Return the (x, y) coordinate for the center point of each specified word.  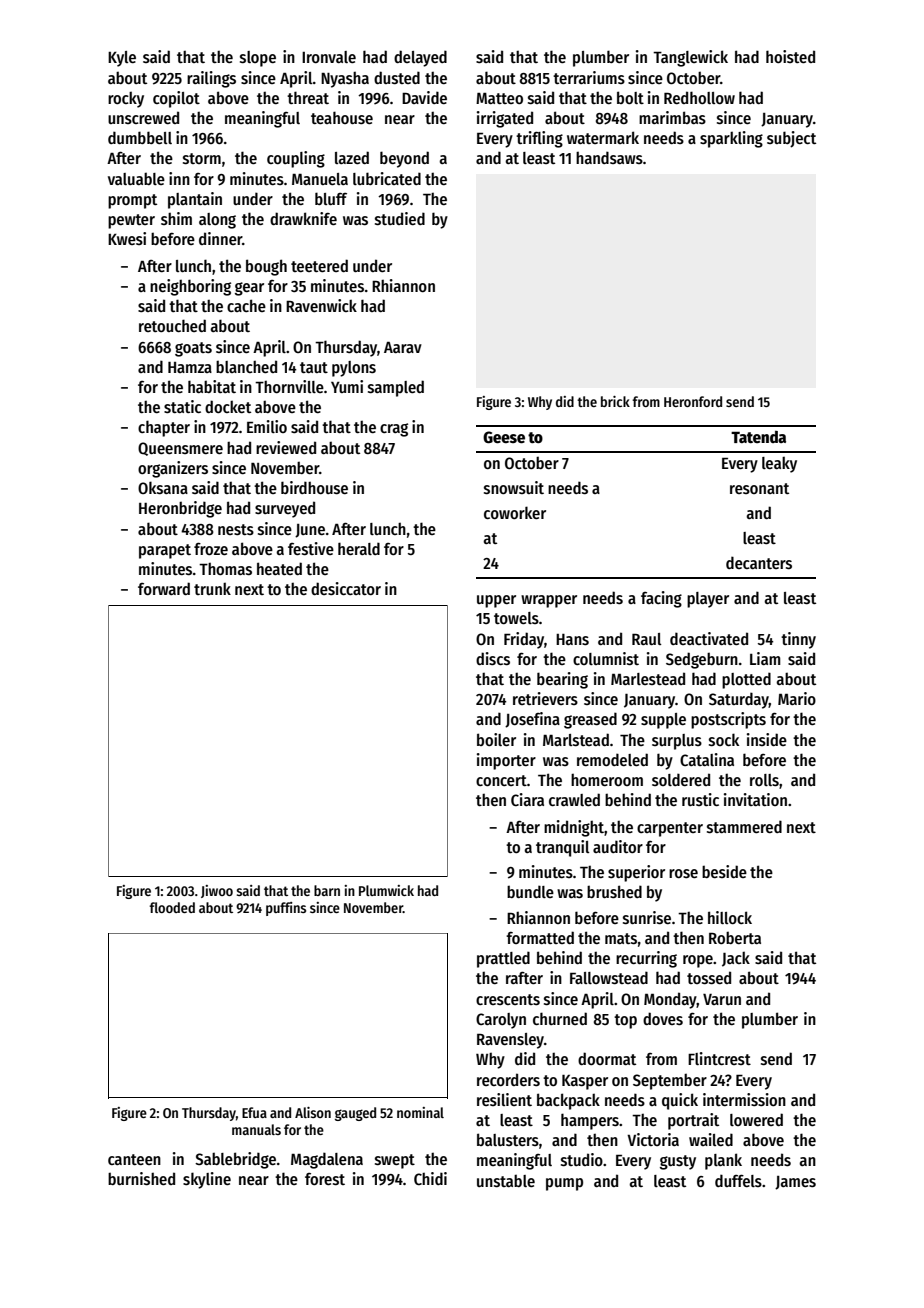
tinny (798, 640)
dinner (220, 238)
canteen (134, 1159)
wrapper (549, 601)
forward (164, 588)
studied (400, 218)
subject (791, 139)
